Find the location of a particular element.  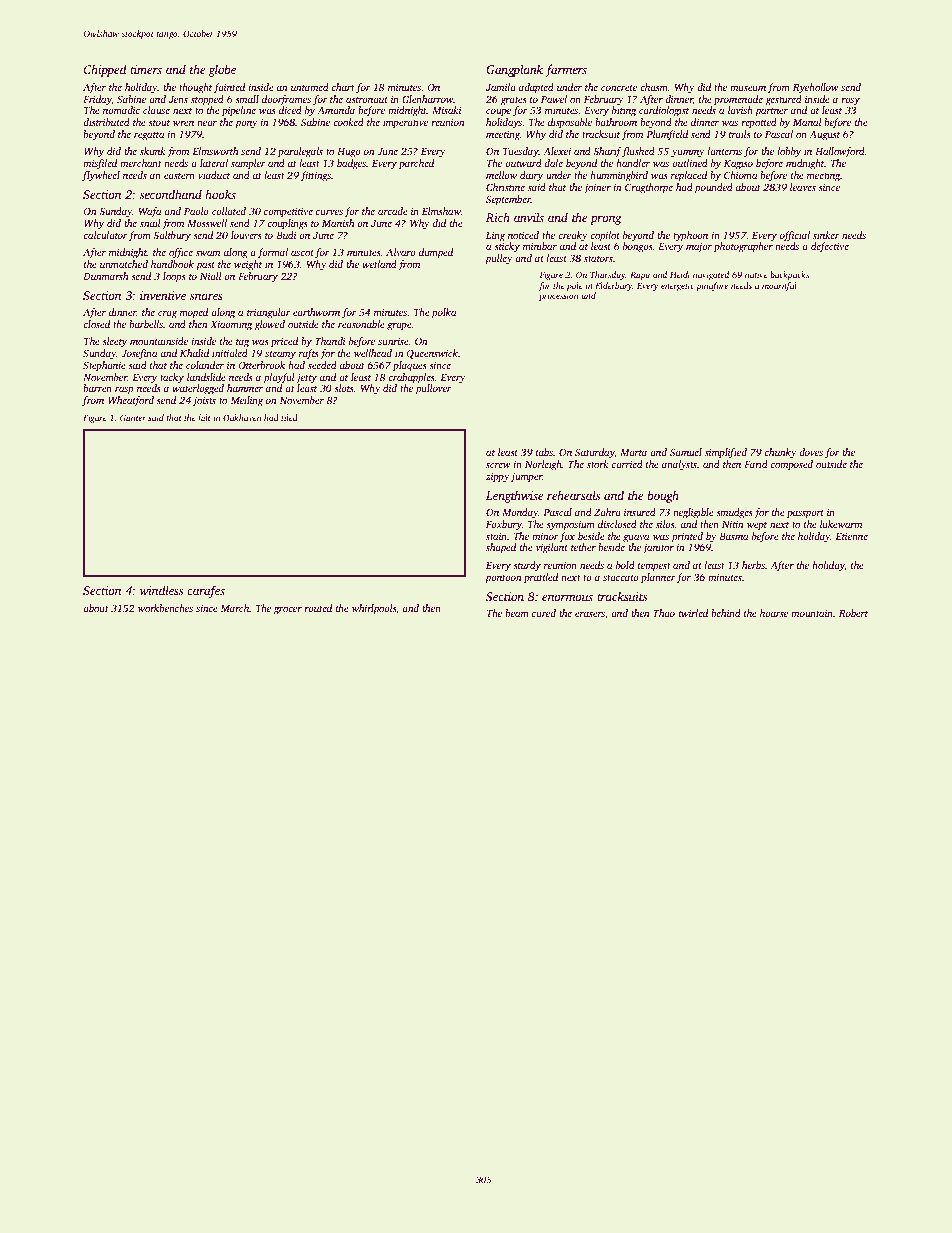

Oakhaven is located at coordinates (242, 417).
